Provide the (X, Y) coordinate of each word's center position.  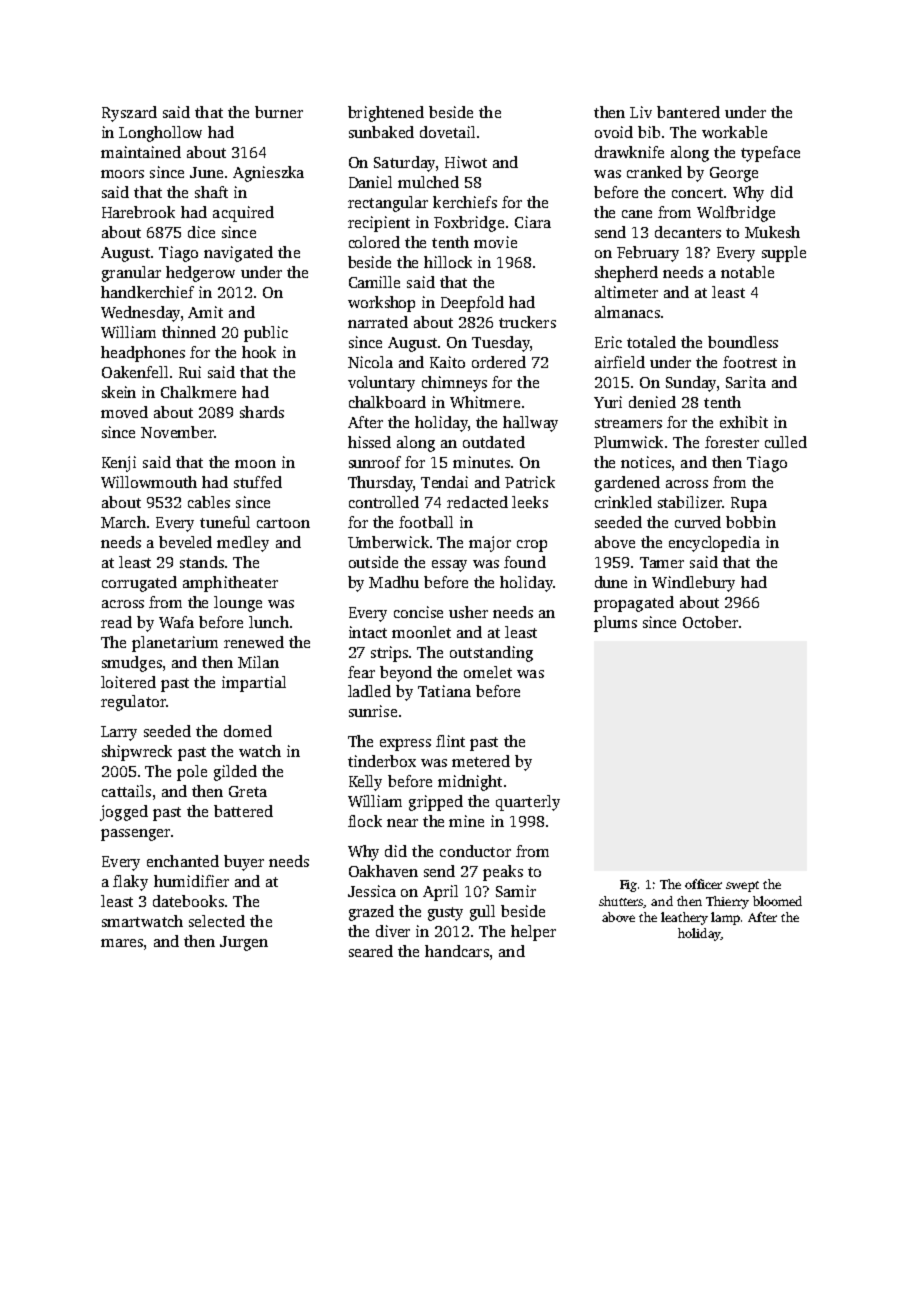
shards (262, 412)
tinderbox (382, 761)
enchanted (183, 861)
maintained (141, 152)
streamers (628, 423)
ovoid (614, 132)
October (710, 622)
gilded (235, 773)
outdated (494, 442)
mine (466, 821)
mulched (428, 182)
